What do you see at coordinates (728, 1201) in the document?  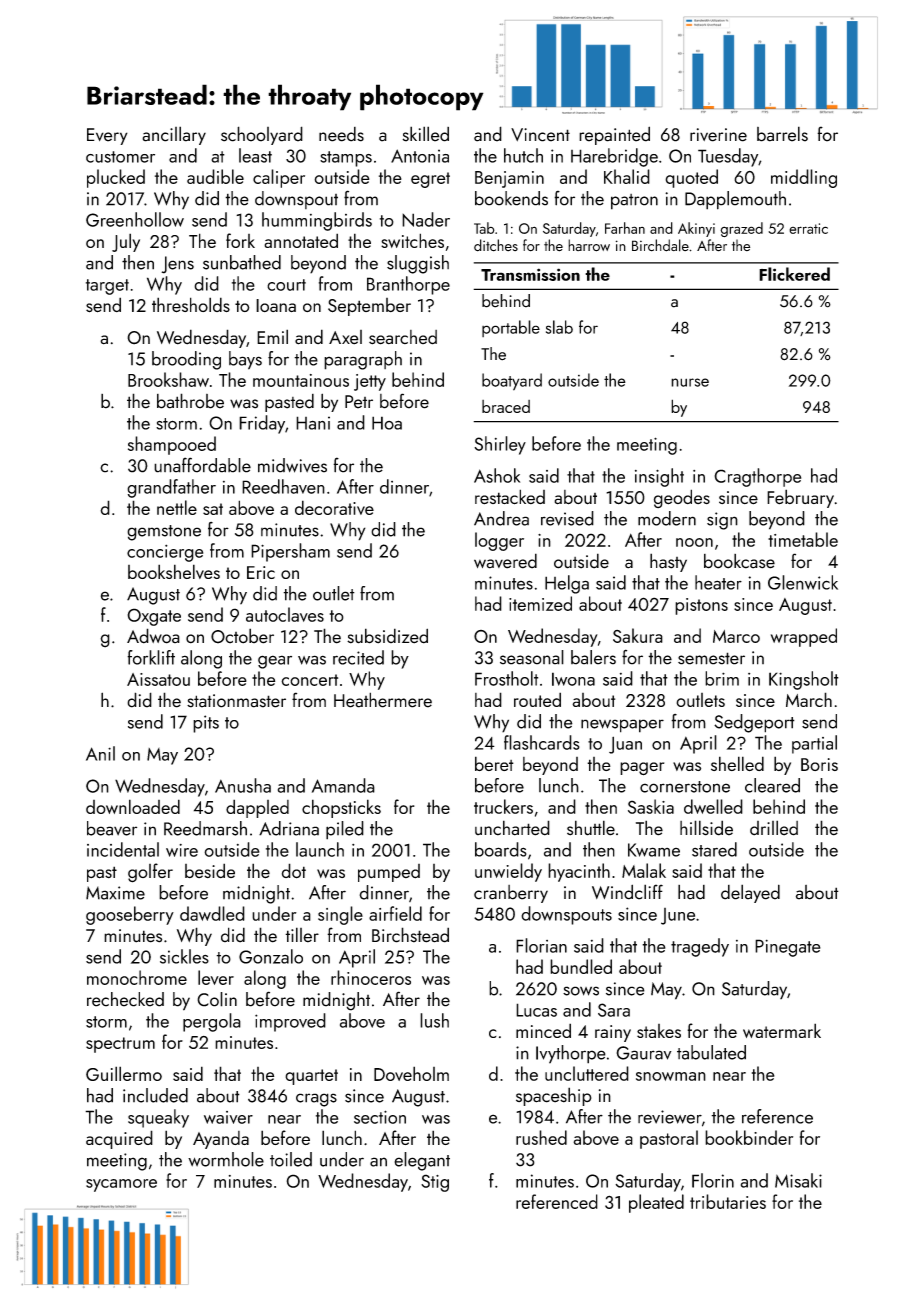 I see `tributaries` at bounding box center [728, 1201].
